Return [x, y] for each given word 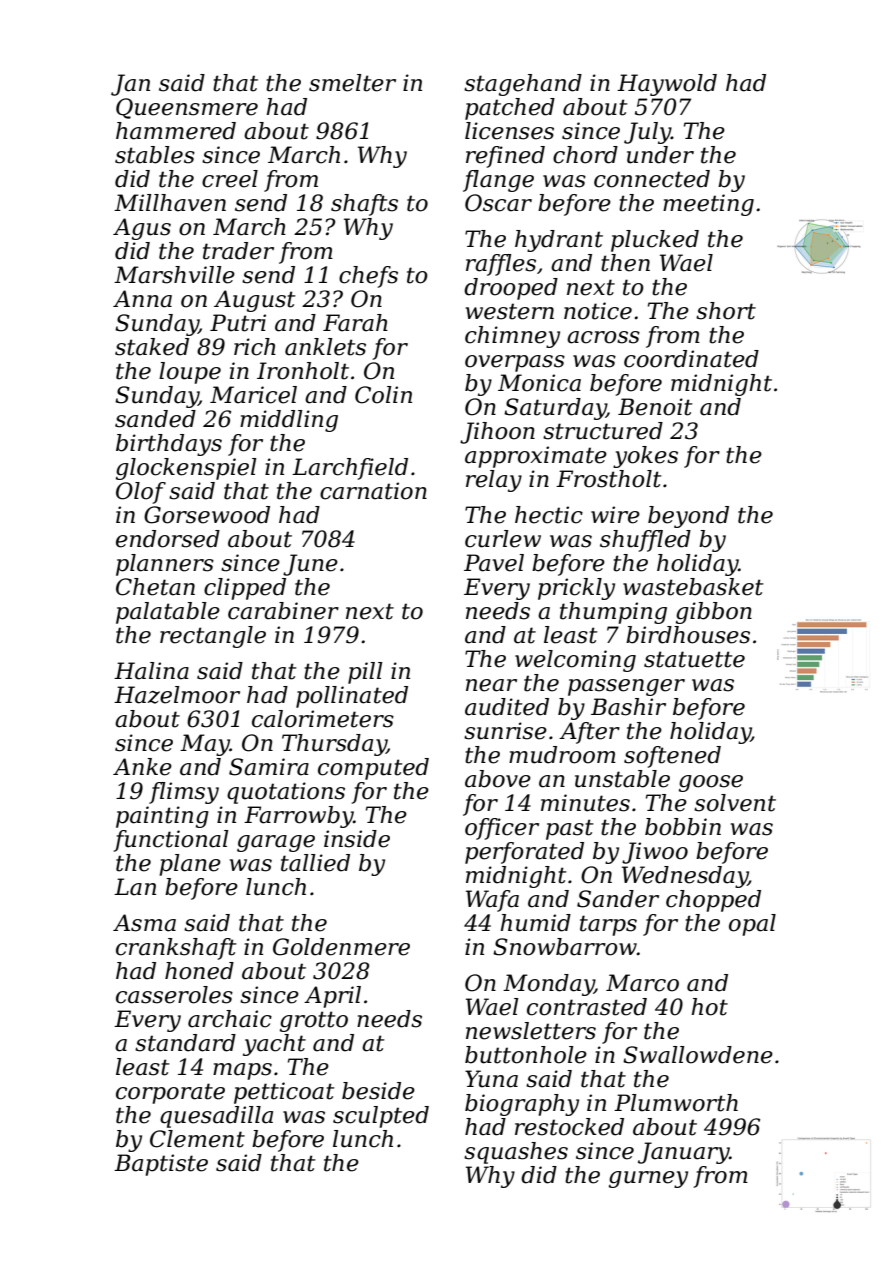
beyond [688, 517]
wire [615, 515]
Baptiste [161, 1165]
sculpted [381, 1117]
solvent [735, 803]
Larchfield [350, 469]
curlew [503, 539]
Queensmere [187, 108]
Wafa [492, 901]
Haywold [667, 85]
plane [190, 865]
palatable [168, 613]
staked [152, 347]
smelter [352, 83]
